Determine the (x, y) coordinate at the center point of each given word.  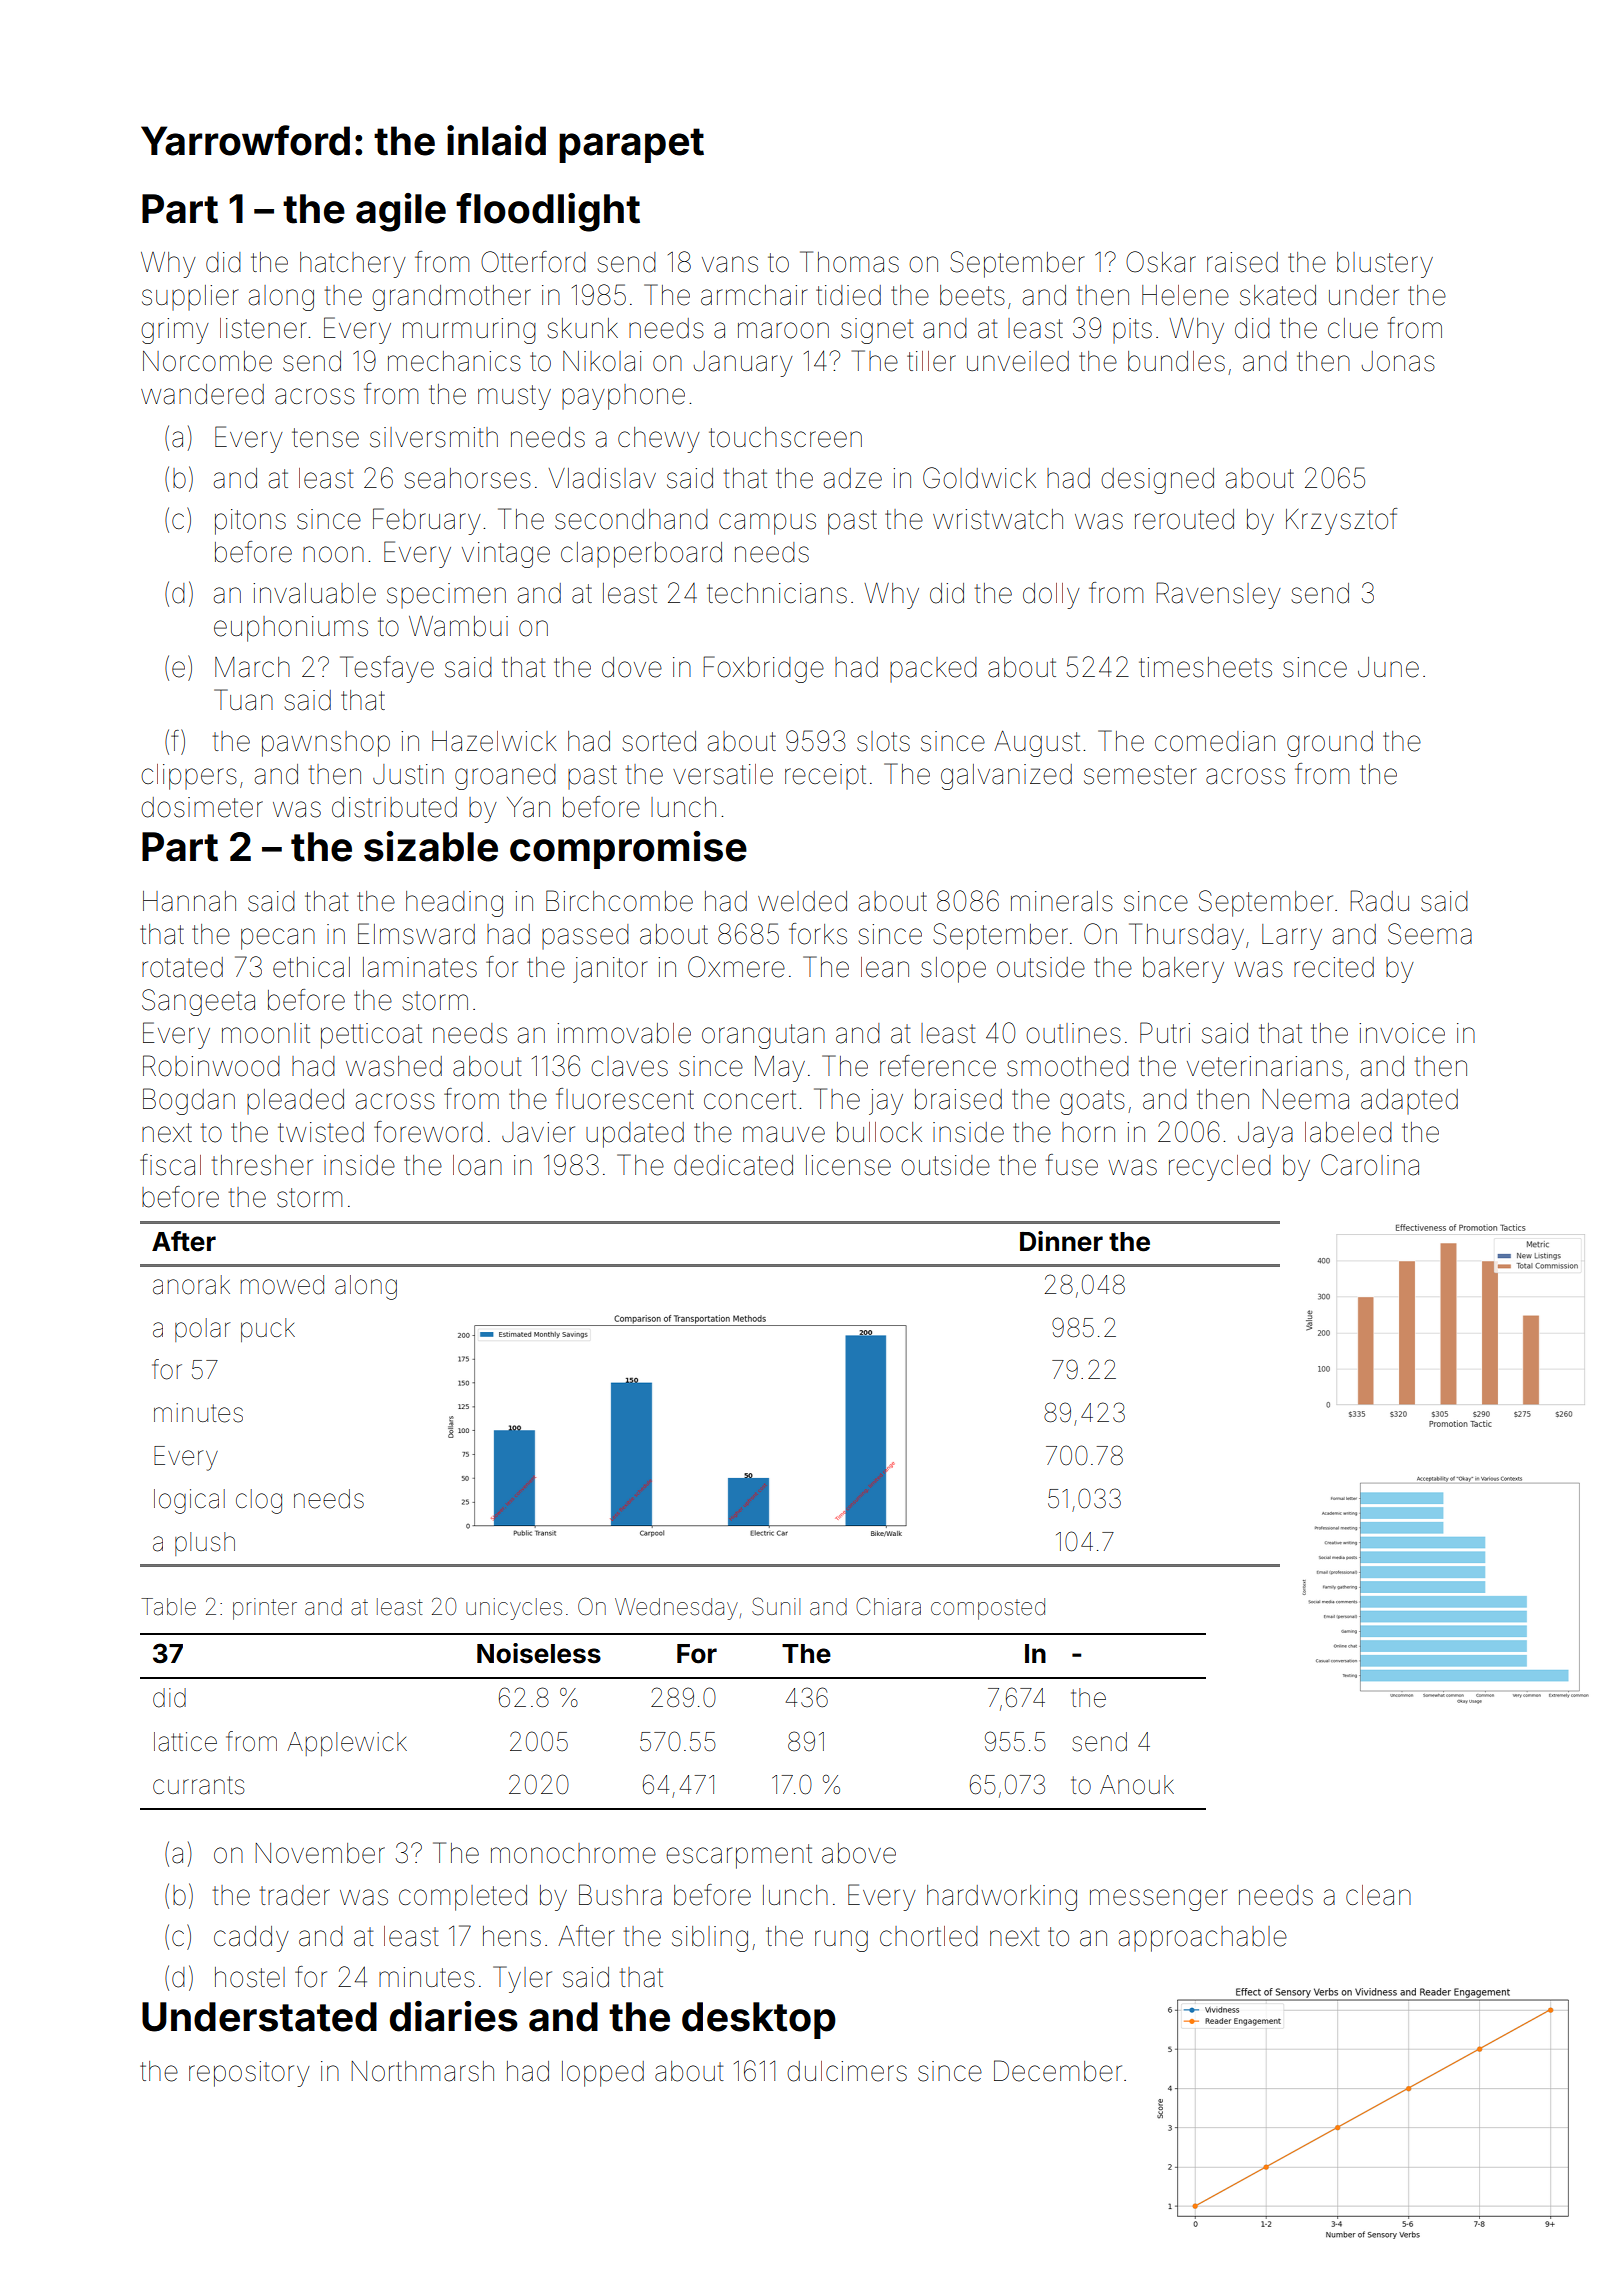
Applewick (347, 1744)
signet (877, 331)
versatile (723, 774)
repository (249, 2074)
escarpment (739, 1856)
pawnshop (326, 744)
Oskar (1161, 262)
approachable (1203, 1939)
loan (477, 1165)
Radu (1379, 901)
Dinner (1061, 1241)
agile (401, 212)
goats (1092, 1102)
